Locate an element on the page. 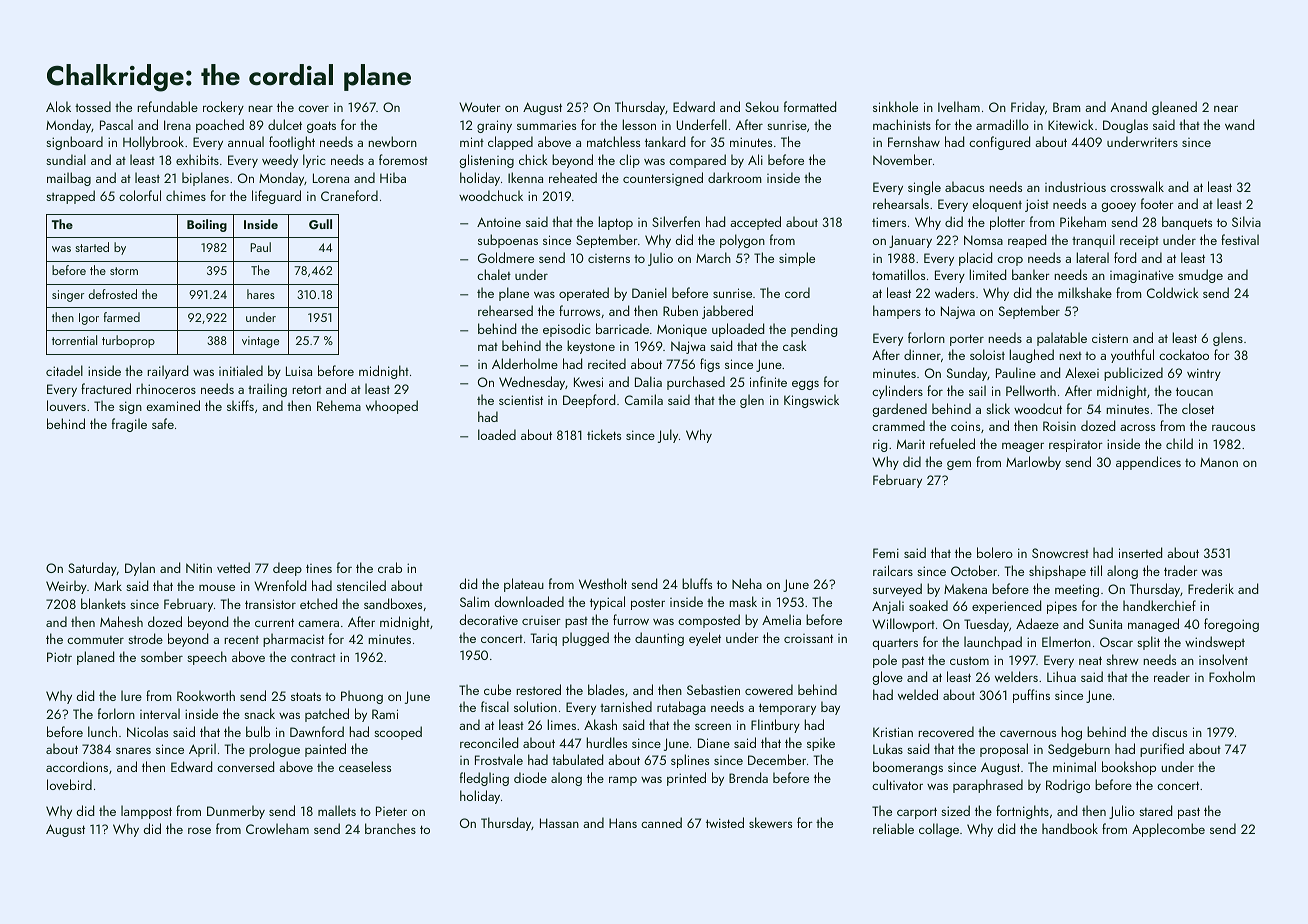  Alok is located at coordinates (58, 106).
